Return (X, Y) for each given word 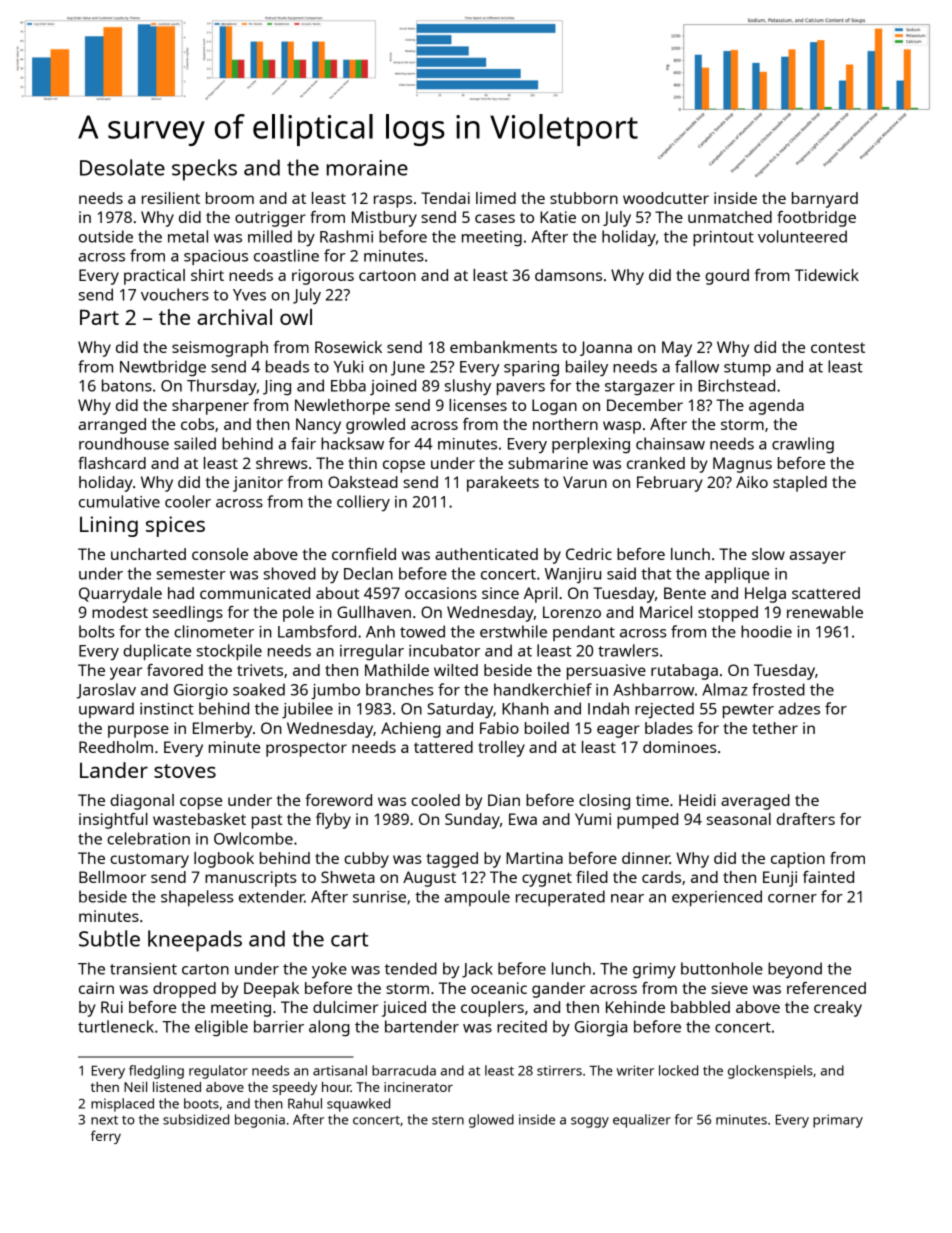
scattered (826, 593)
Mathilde (397, 670)
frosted (778, 689)
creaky (838, 1009)
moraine (367, 168)
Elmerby (222, 730)
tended (411, 968)
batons (127, 385)
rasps (393, 201)
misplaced (122, 1105)
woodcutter (666, 198)
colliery (363, 503)
